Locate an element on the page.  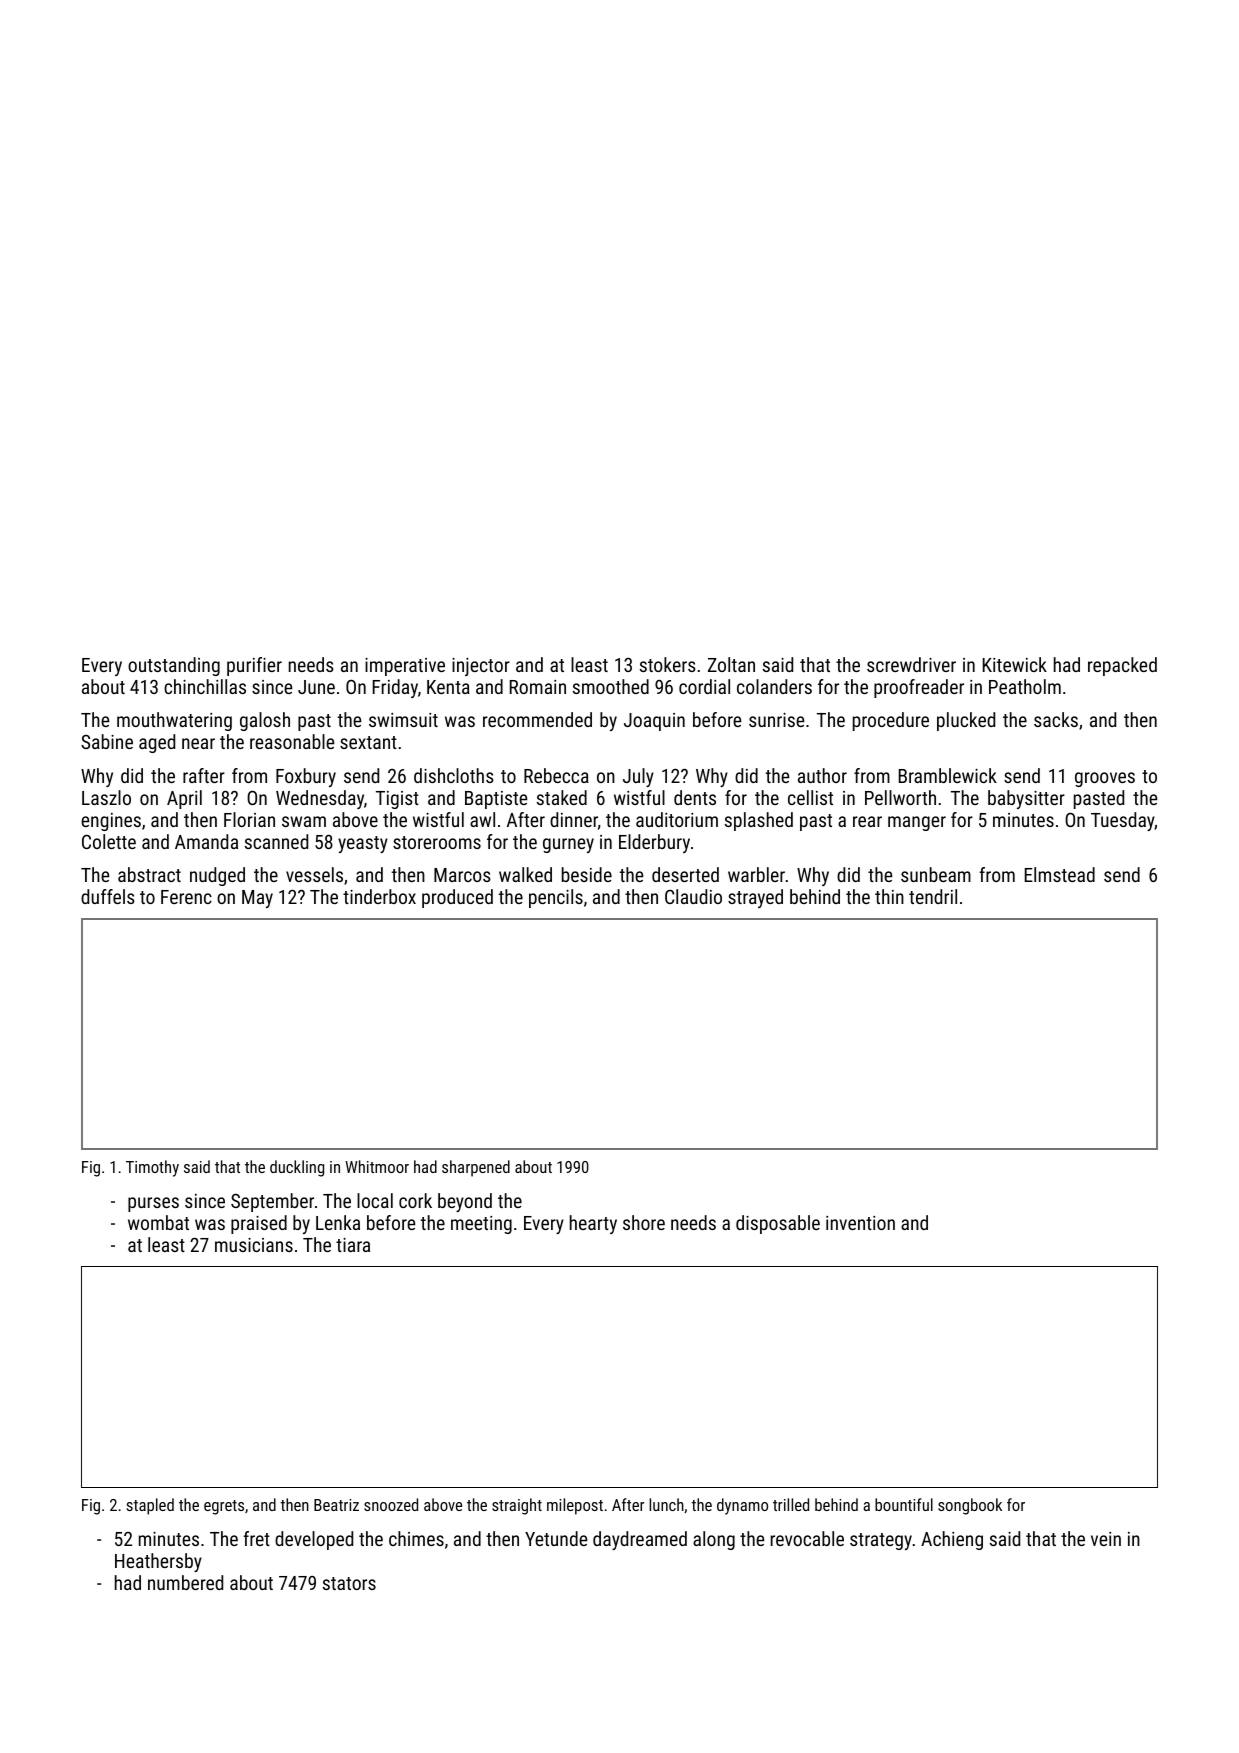
Sabine is located at coordinates (107, 741).
